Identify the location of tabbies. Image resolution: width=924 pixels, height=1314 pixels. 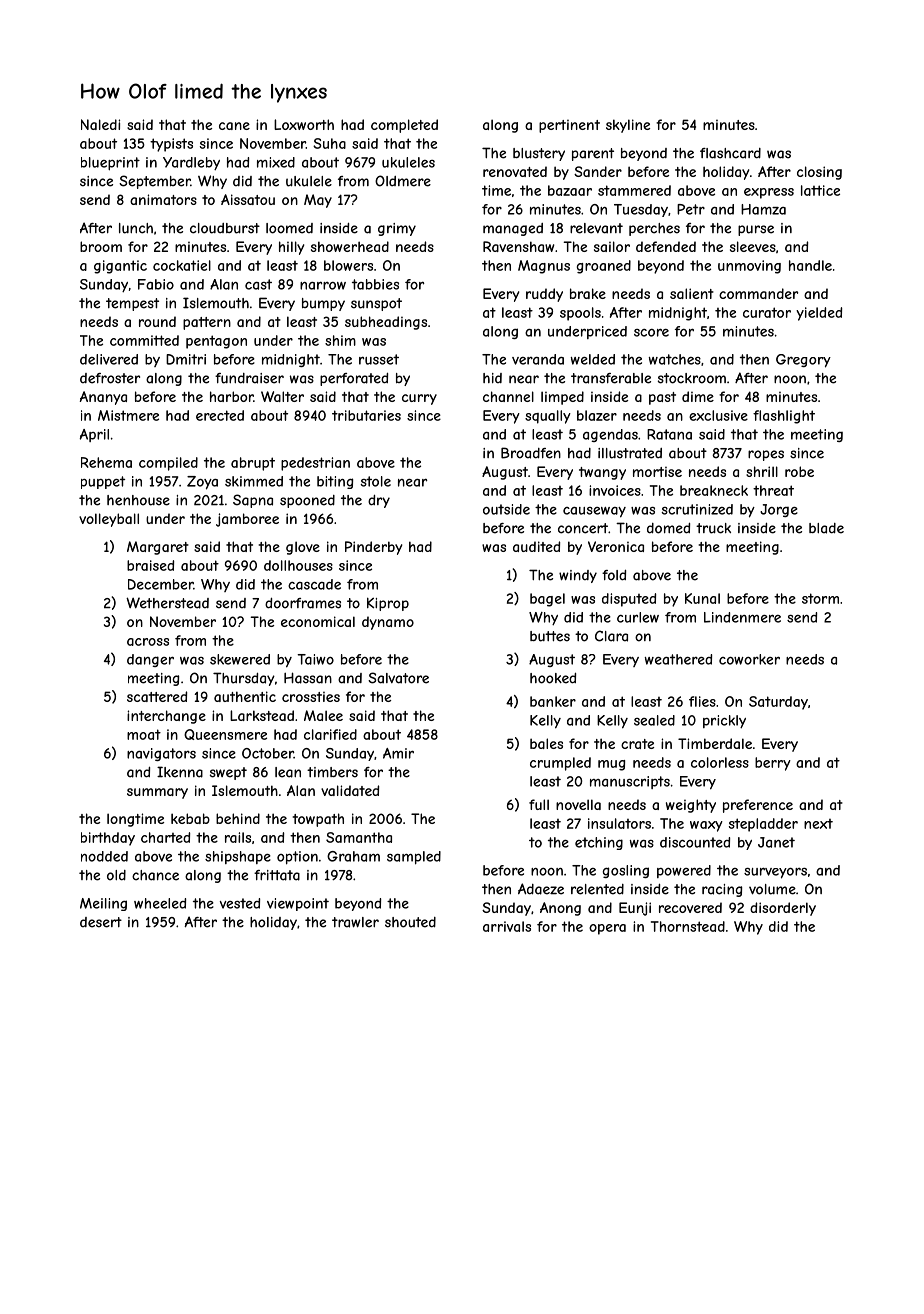
(375, 284).
